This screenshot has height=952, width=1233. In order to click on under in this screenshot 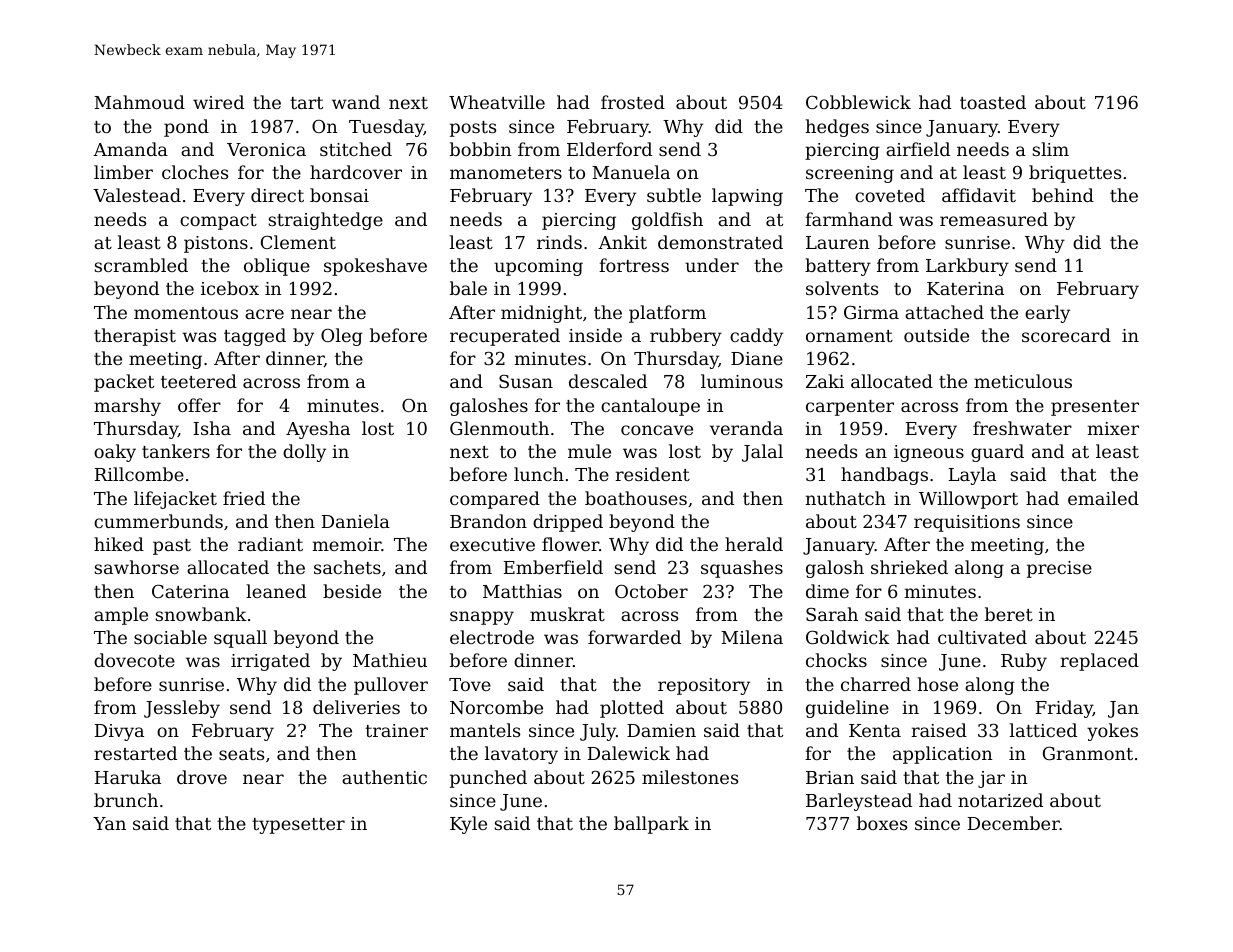, I will do `click(712, 265)`.
